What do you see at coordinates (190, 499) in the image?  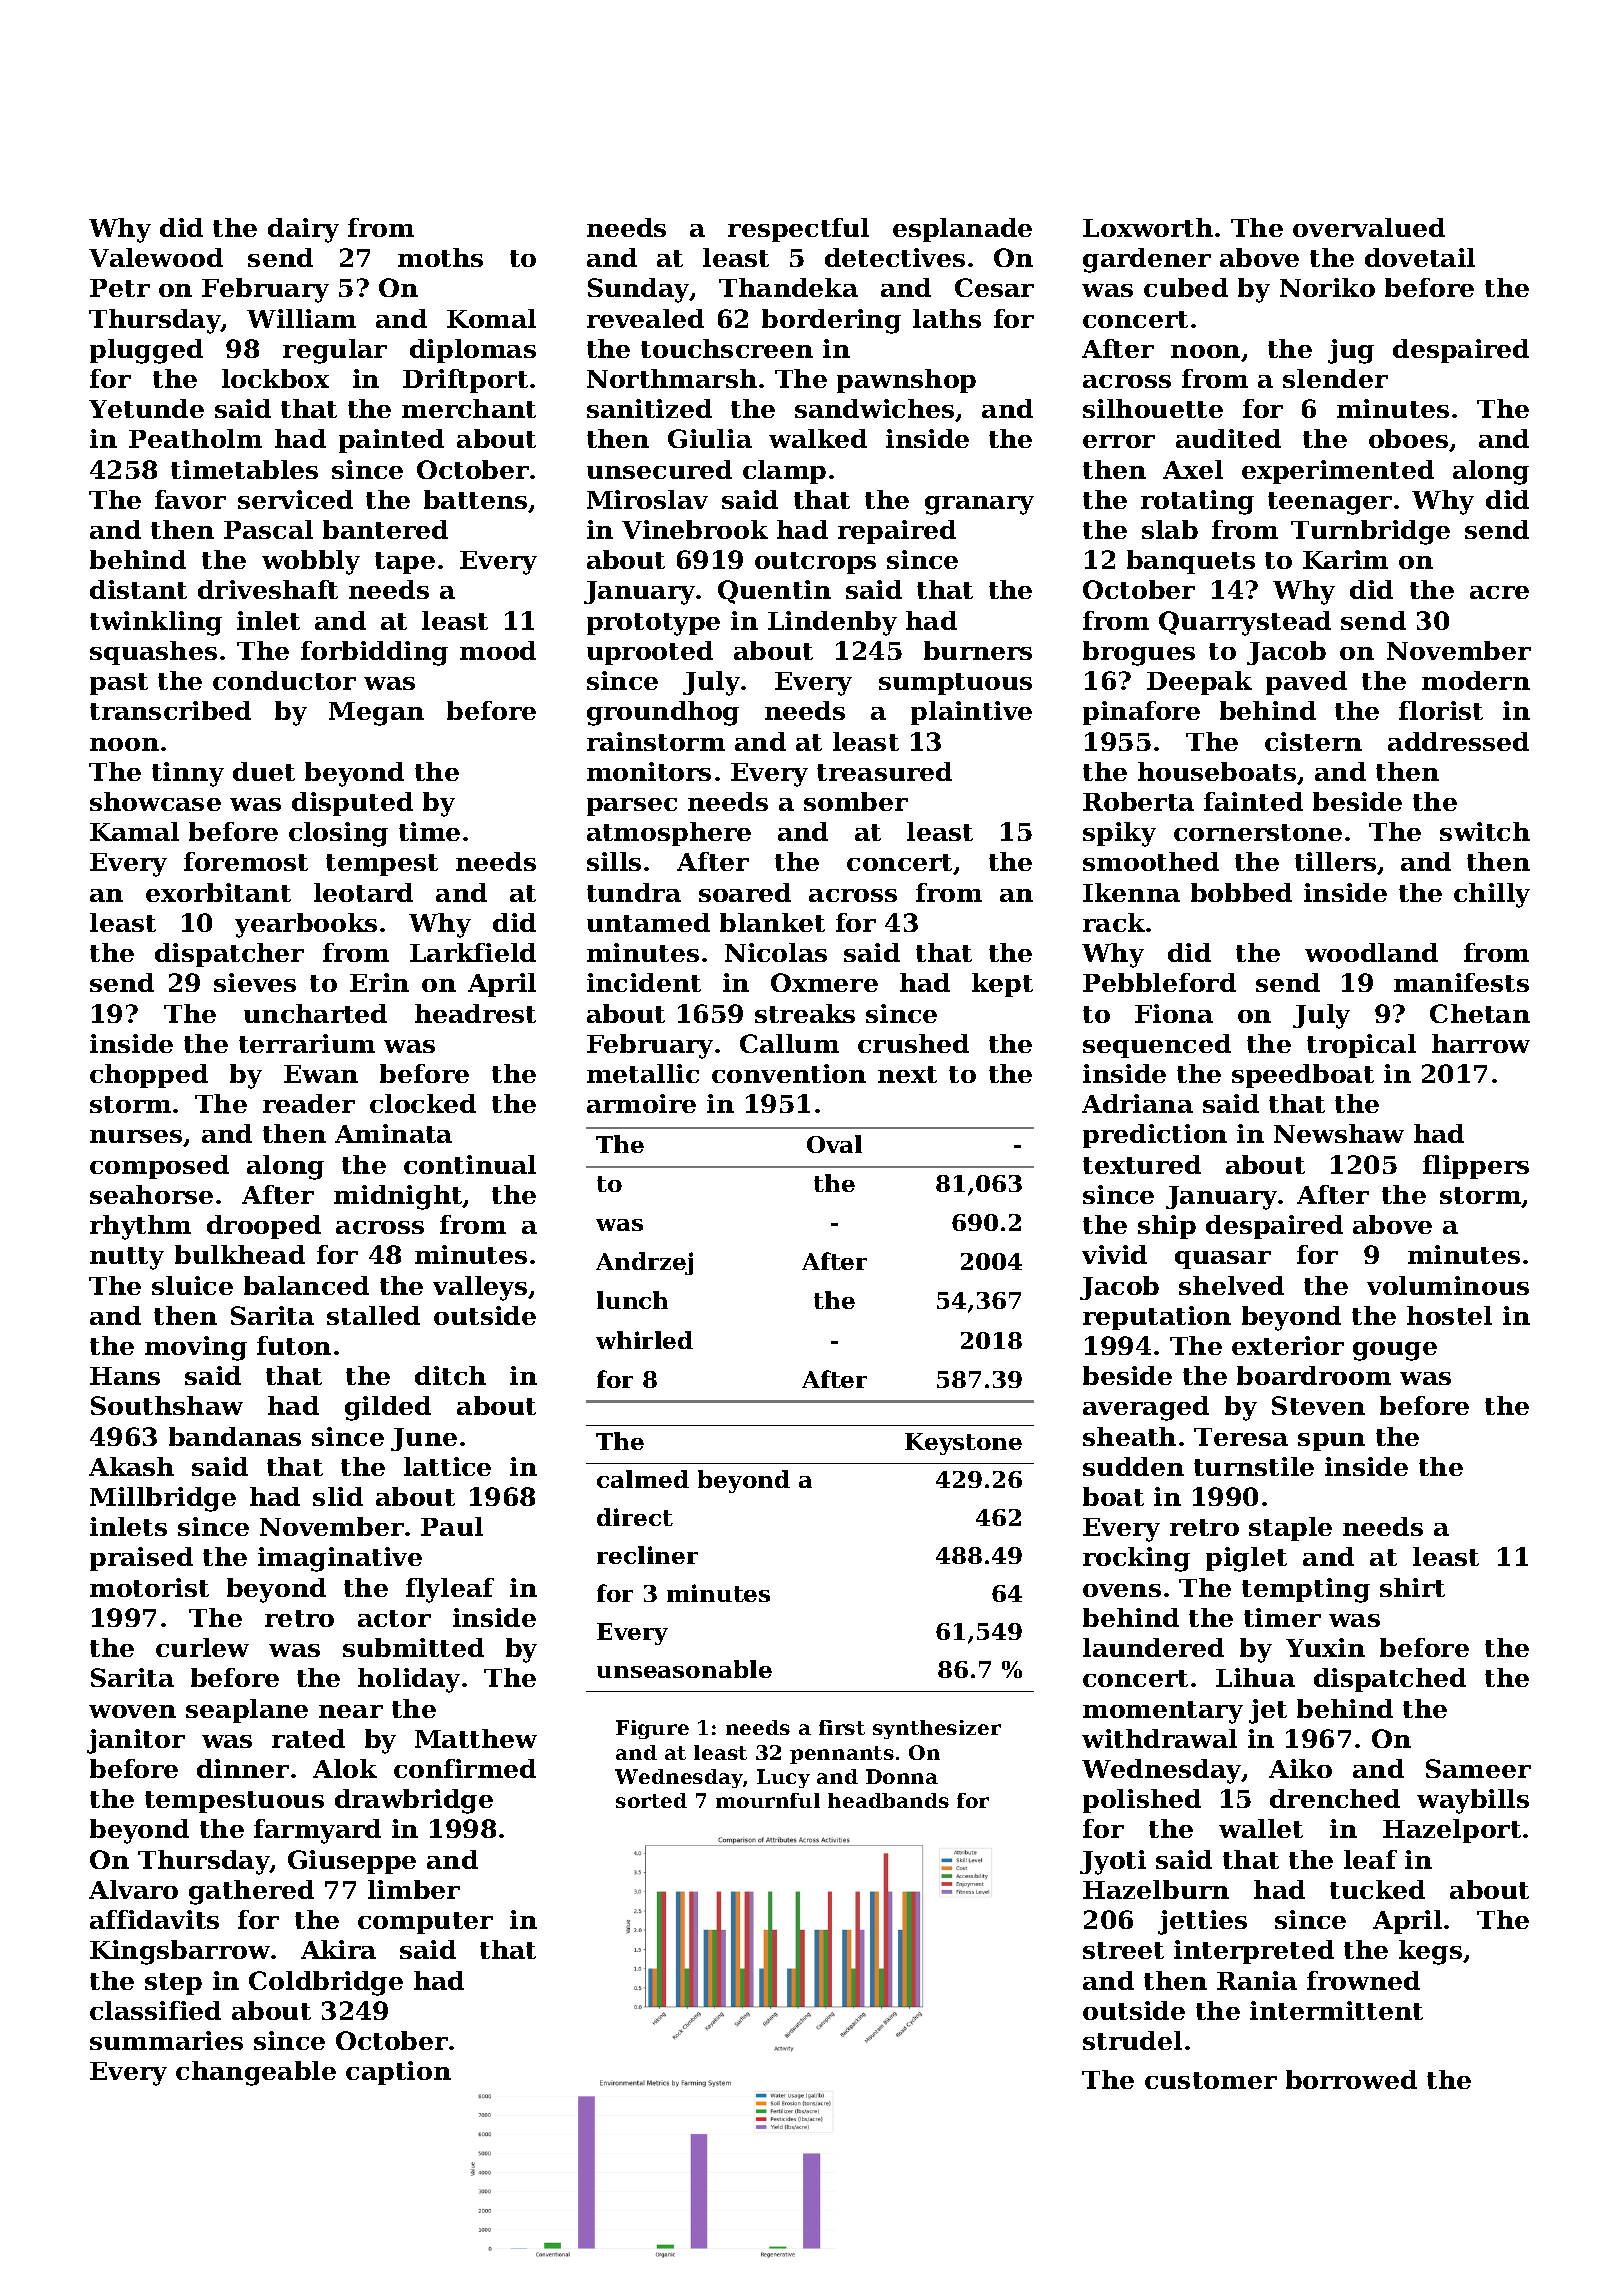 I see `favor` at bounding box center [190, 499].
